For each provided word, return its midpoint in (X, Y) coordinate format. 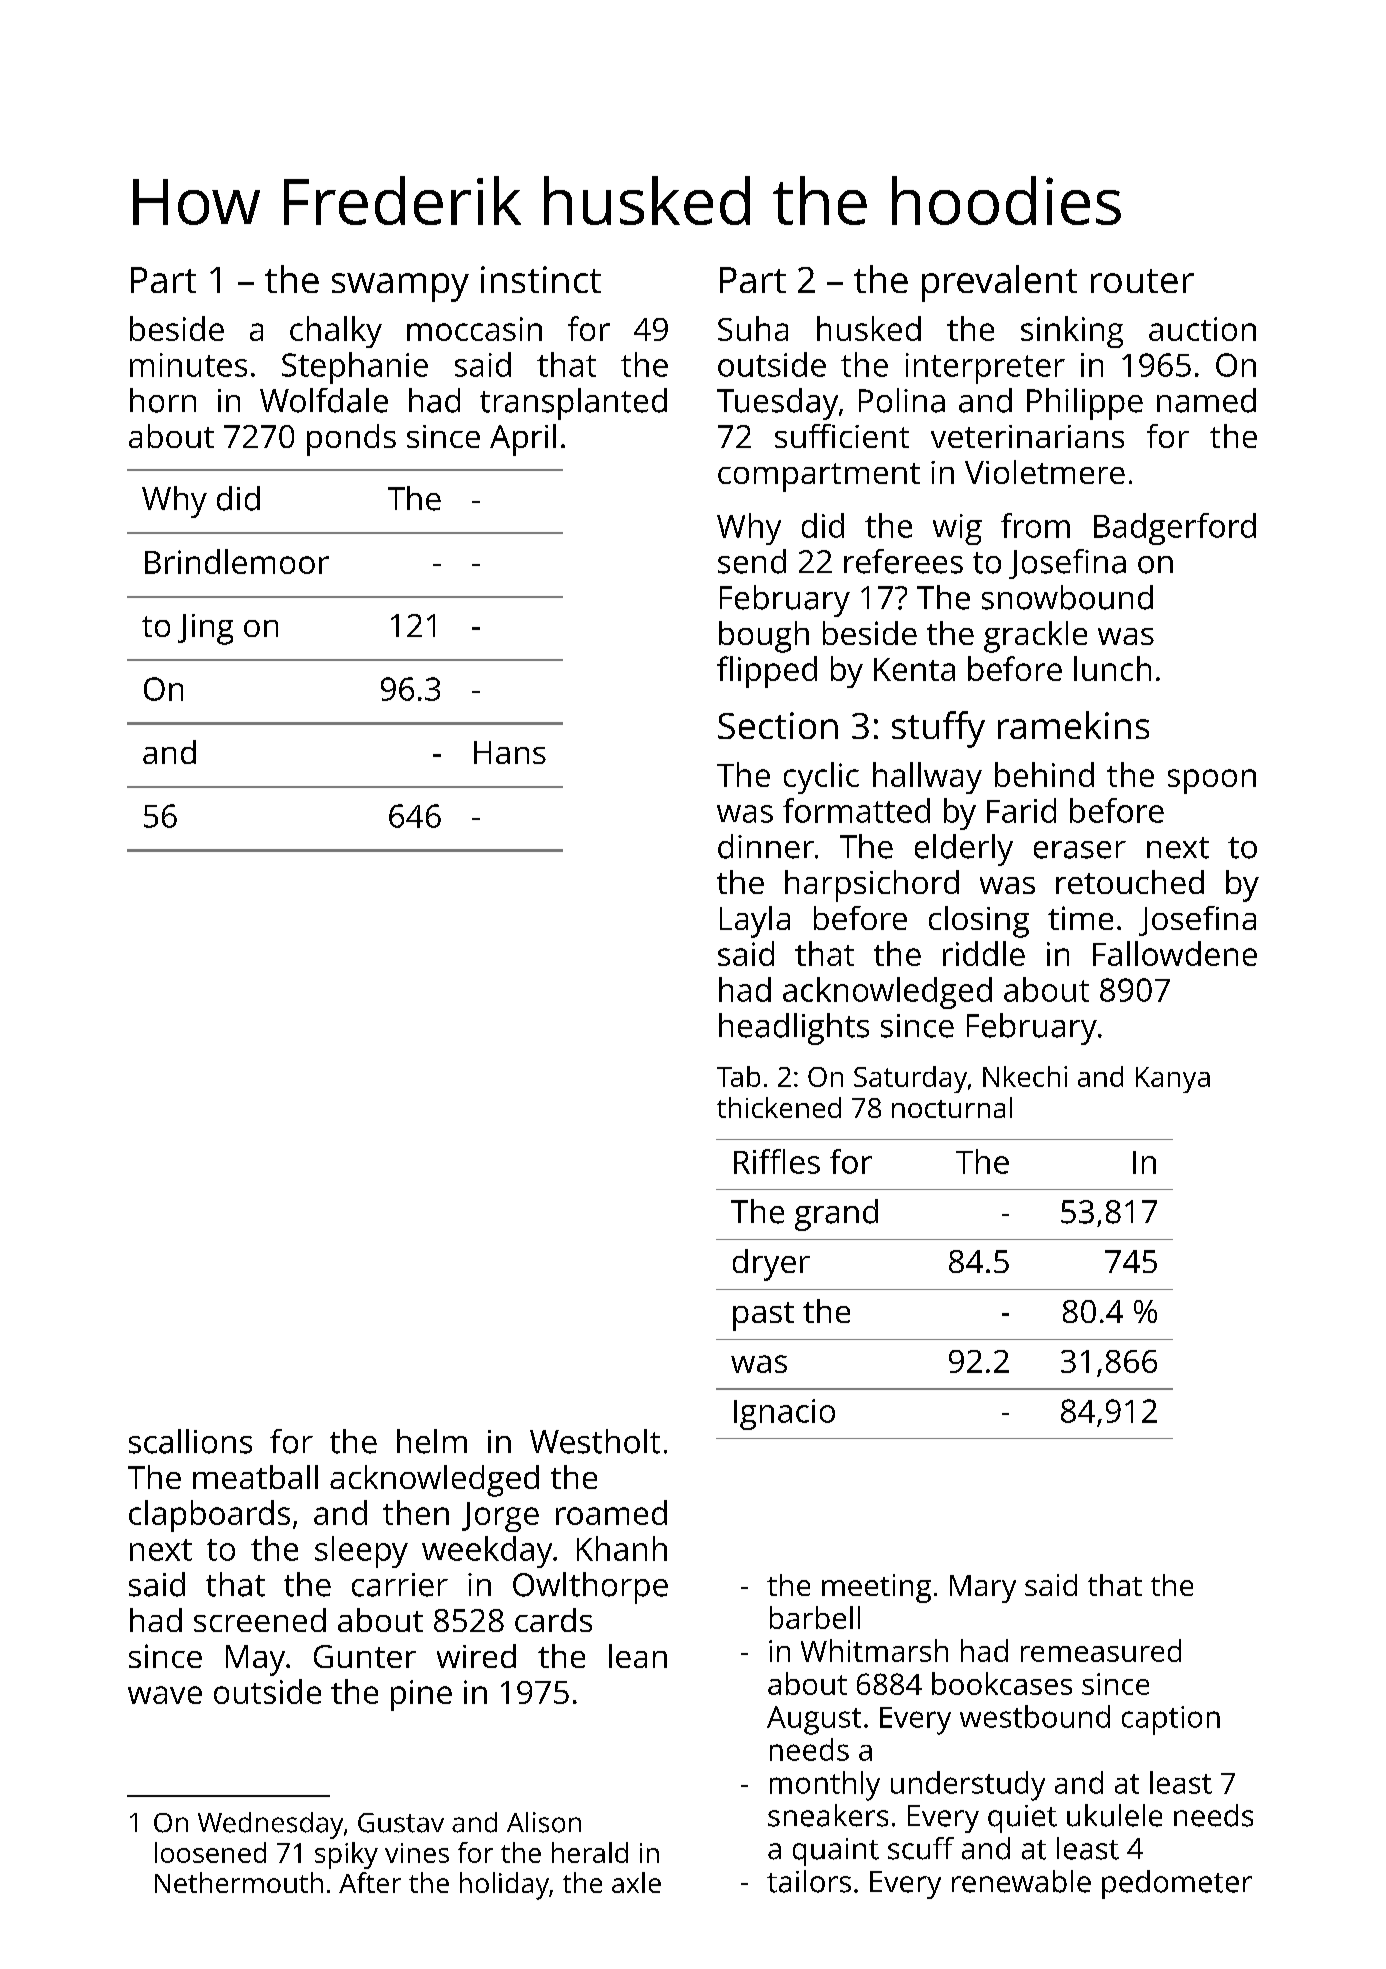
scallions (190, 1441)
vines (417, 1853)
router (1142, 281)
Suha (753, 328)
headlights (794, 1029)
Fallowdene (1175, 953)
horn (163, 400)
